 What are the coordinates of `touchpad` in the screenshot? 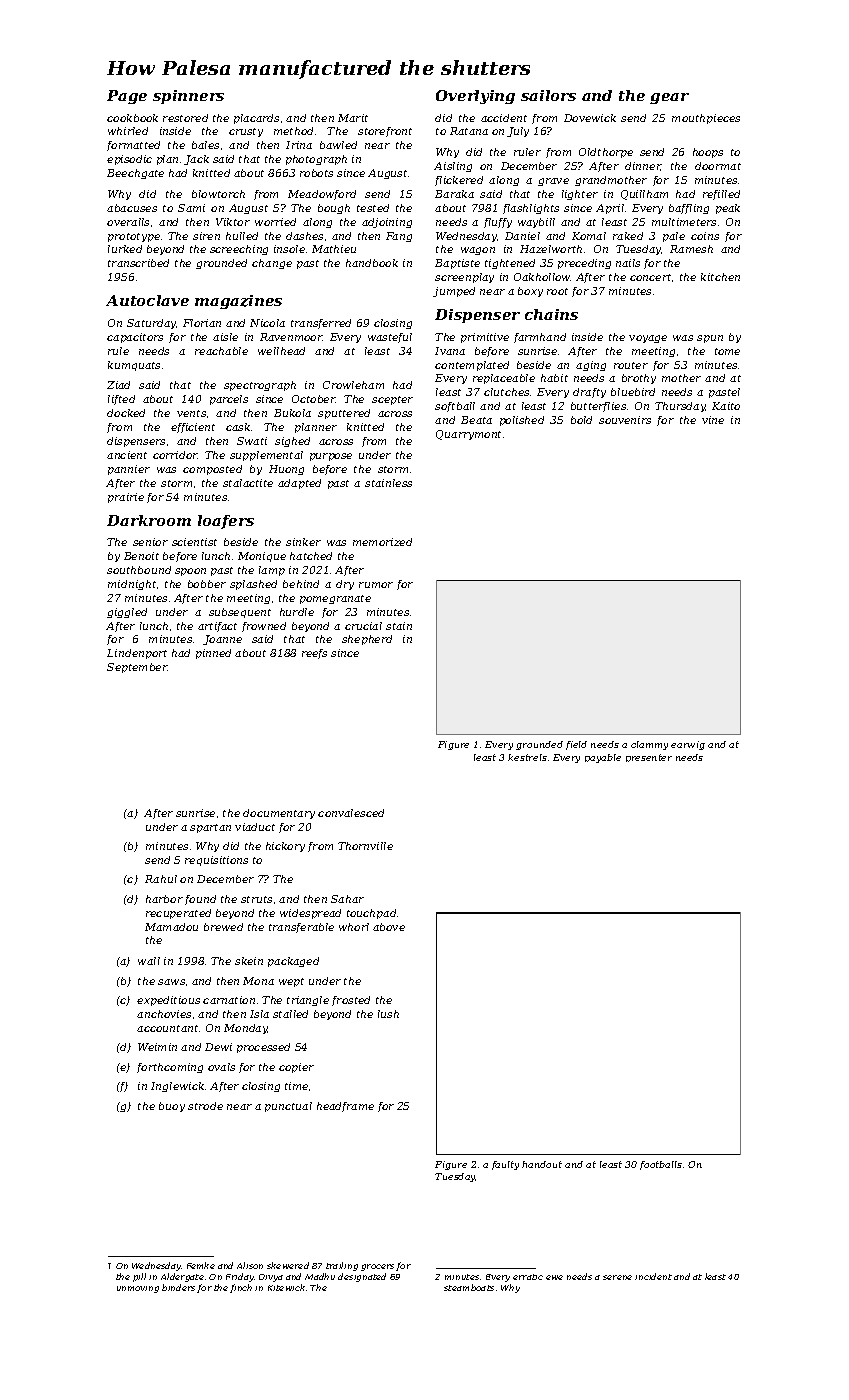 It's located at (371, 914).
